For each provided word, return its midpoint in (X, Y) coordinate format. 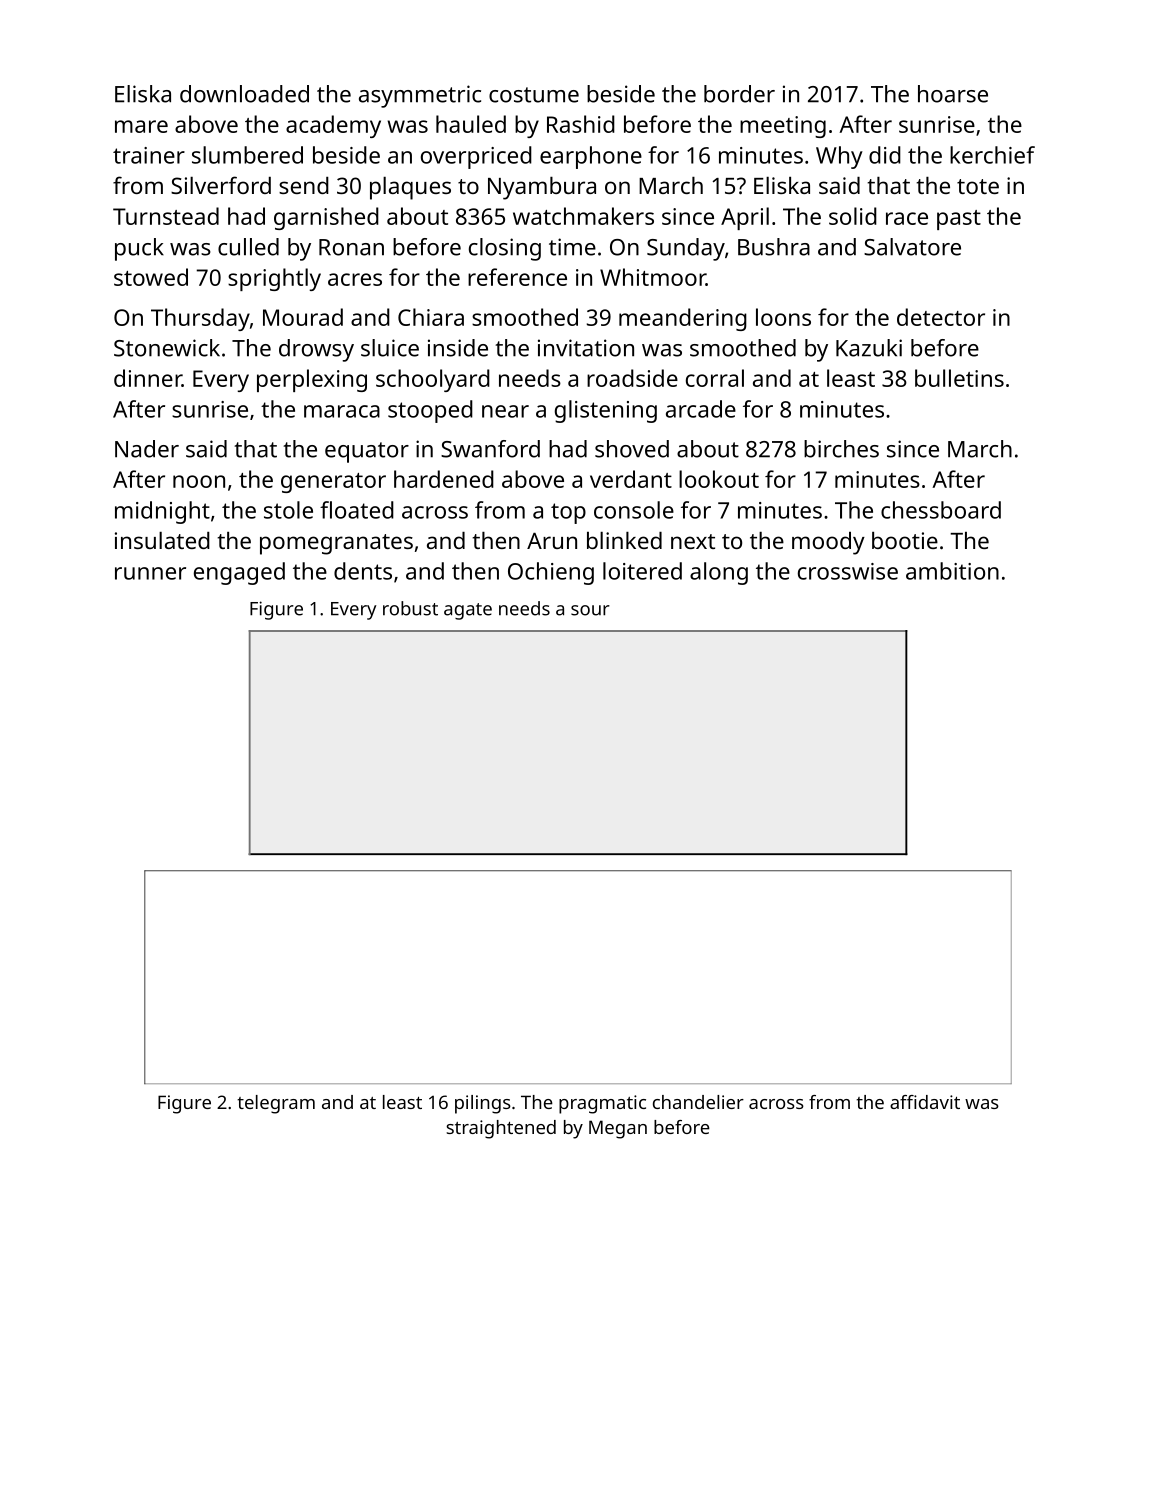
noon (199, 481)
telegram (276, 1104)
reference (517, 277)
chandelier (698, 1102)
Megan (618, 1129)
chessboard (941, 510)
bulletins (959, 378)
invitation (586, 348)
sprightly (274, 279)
